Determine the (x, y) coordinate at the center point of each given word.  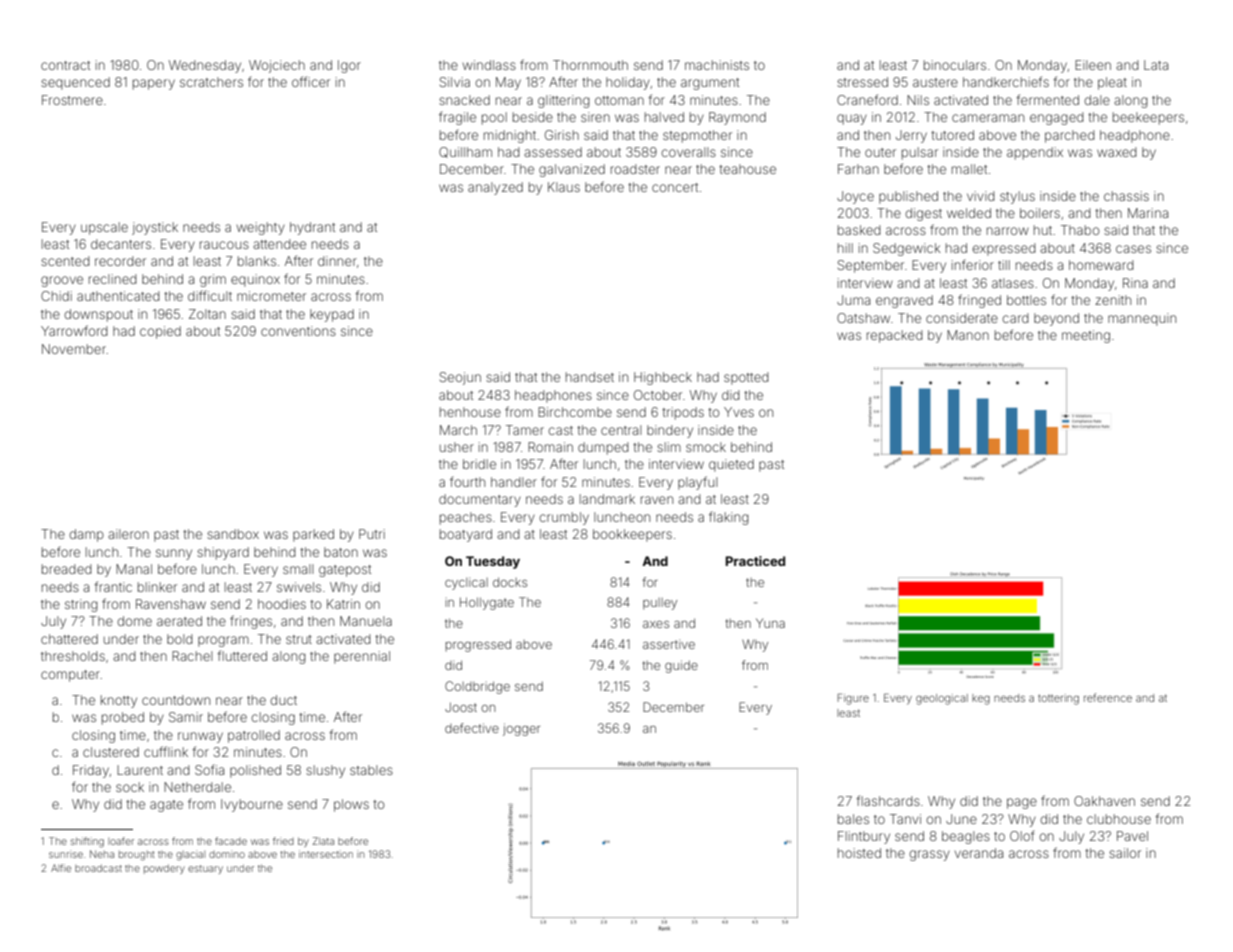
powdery (164, 869)
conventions (298, 331)
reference (1108, 697)
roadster (635, 169)
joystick (155, 228)
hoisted (859, 853)
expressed (1004, 249)
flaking (729, 518)
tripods (683, 413)
